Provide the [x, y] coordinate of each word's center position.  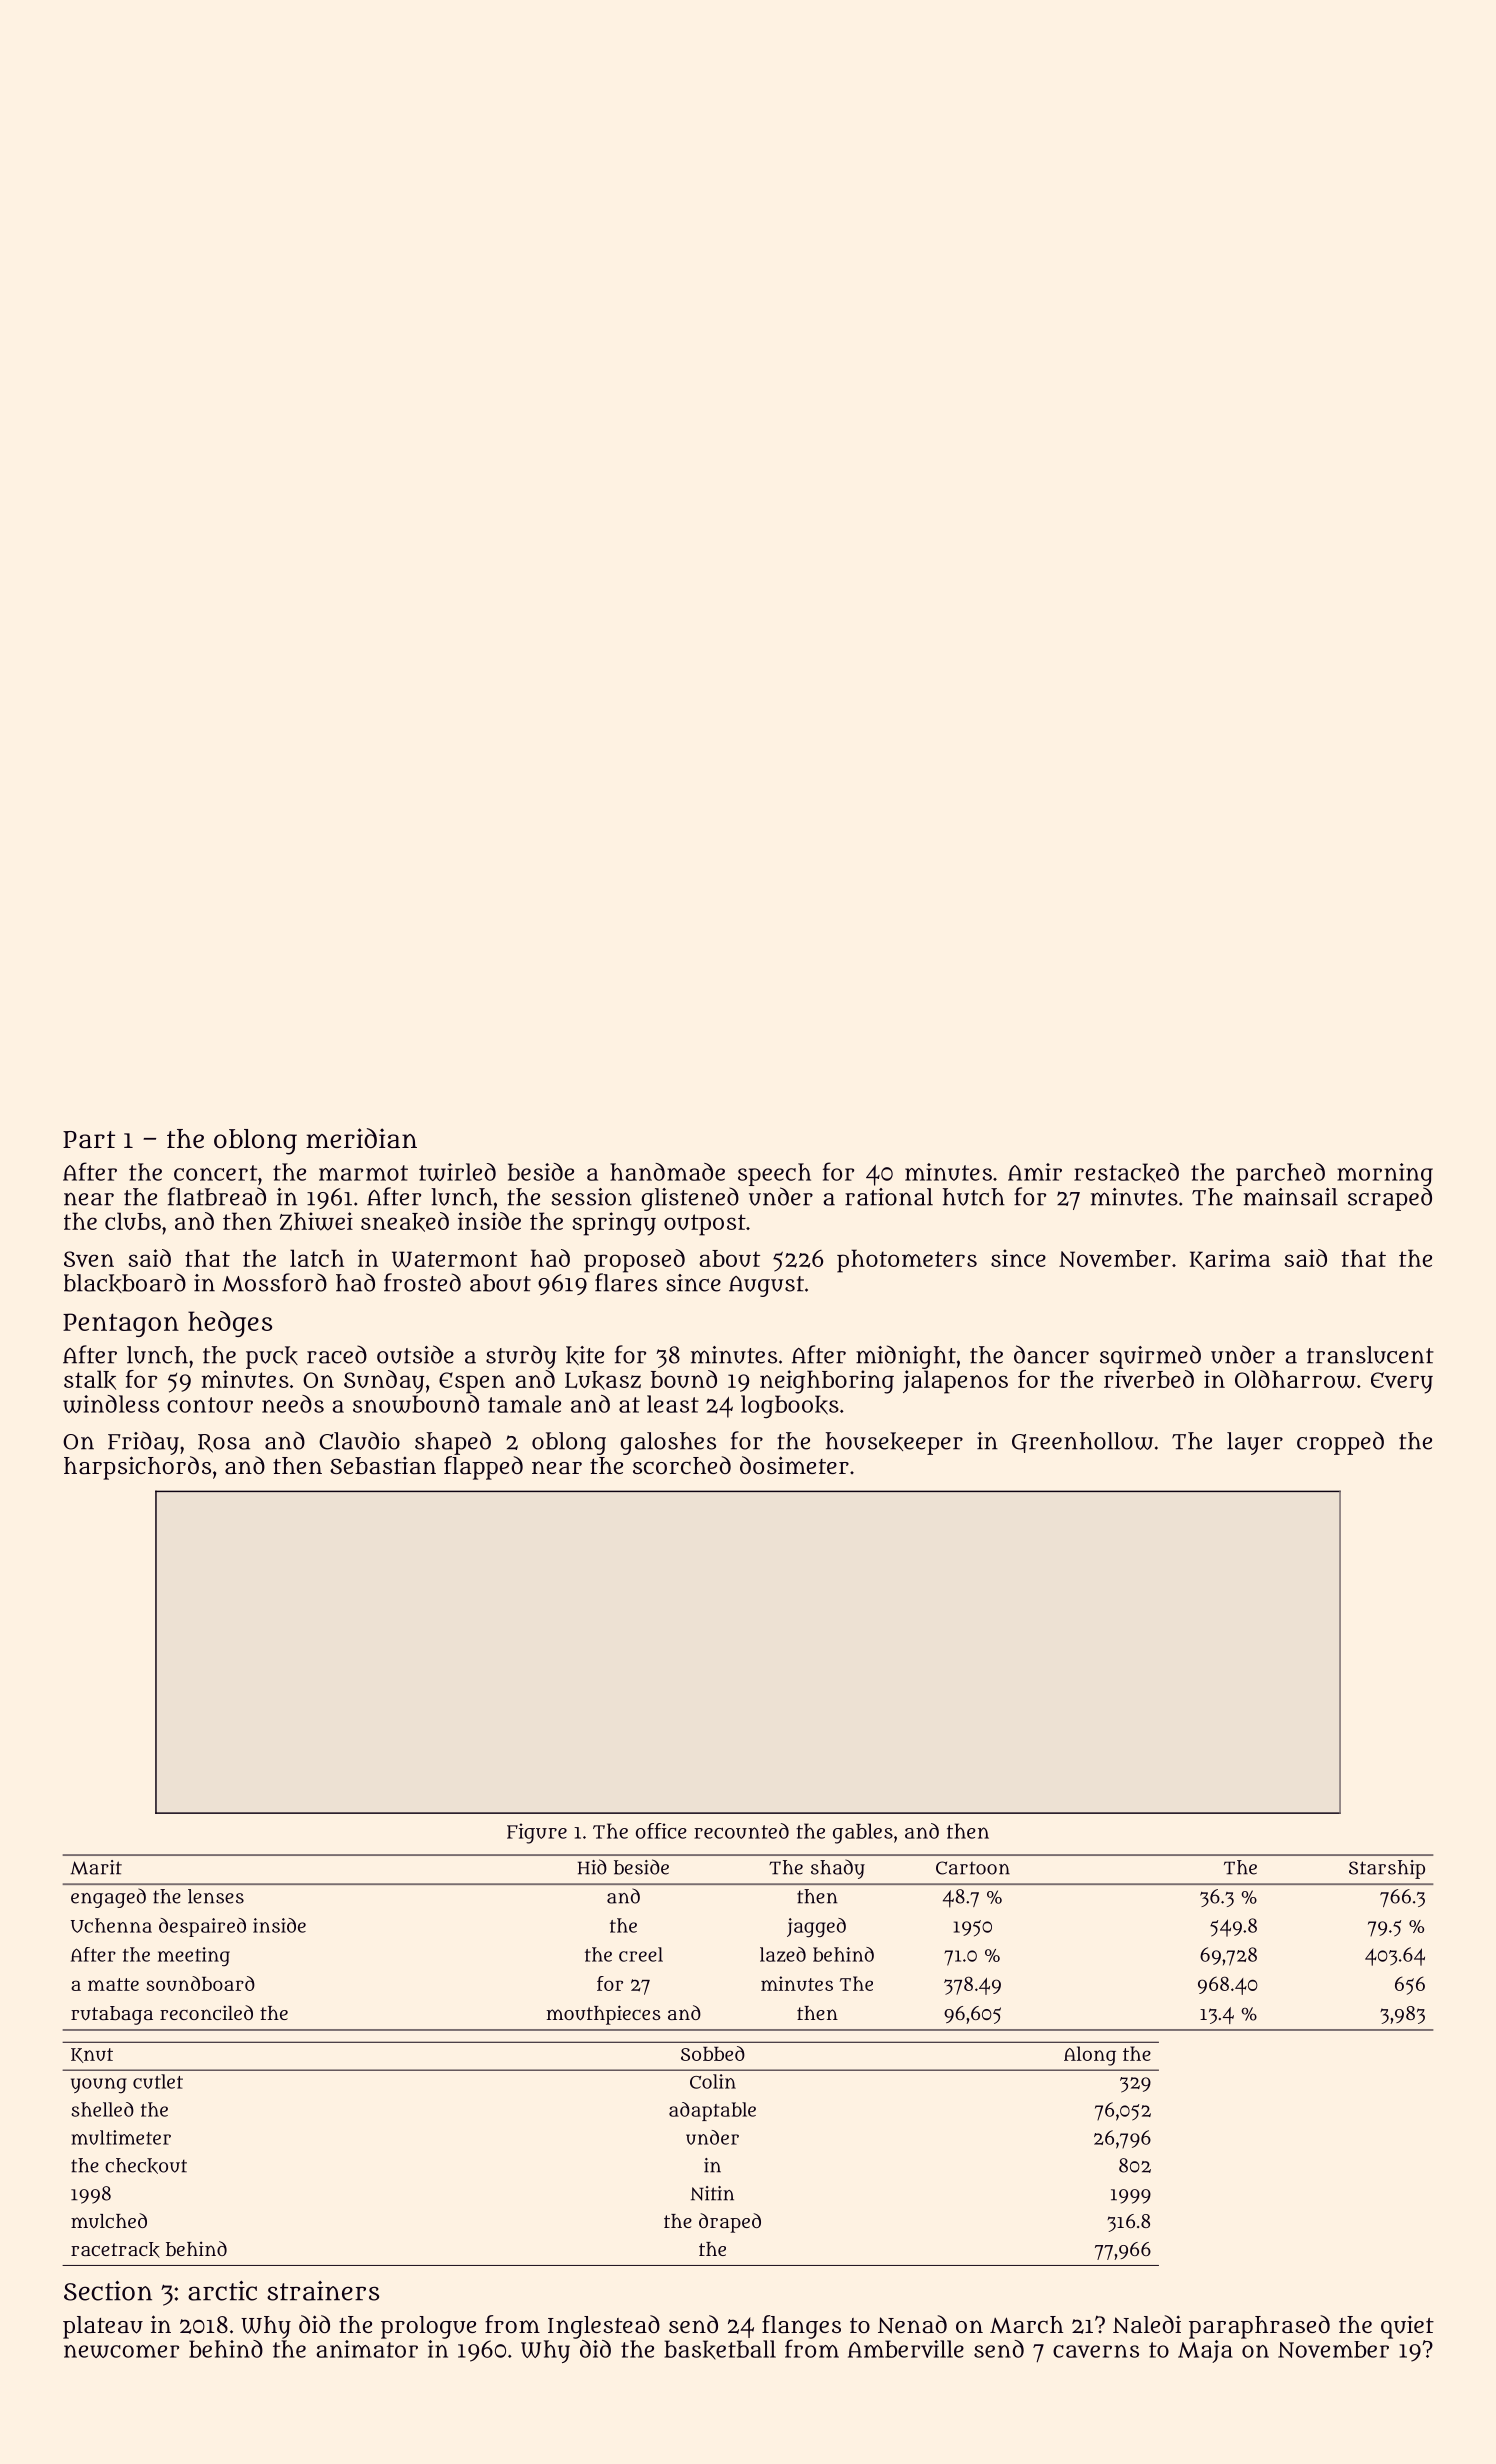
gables [863, 1833]
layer [1255, 1443]
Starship [1387, 1869]
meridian [361, 1138]
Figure [537, 1833]
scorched [682, 1465]
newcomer [121, 2351]
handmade [667, 1172]
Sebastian [383, 1466]
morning [1385, 1175]
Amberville [906, 2349]
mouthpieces [604, 2015]
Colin [713, 2081]
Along [1090, 2056]
